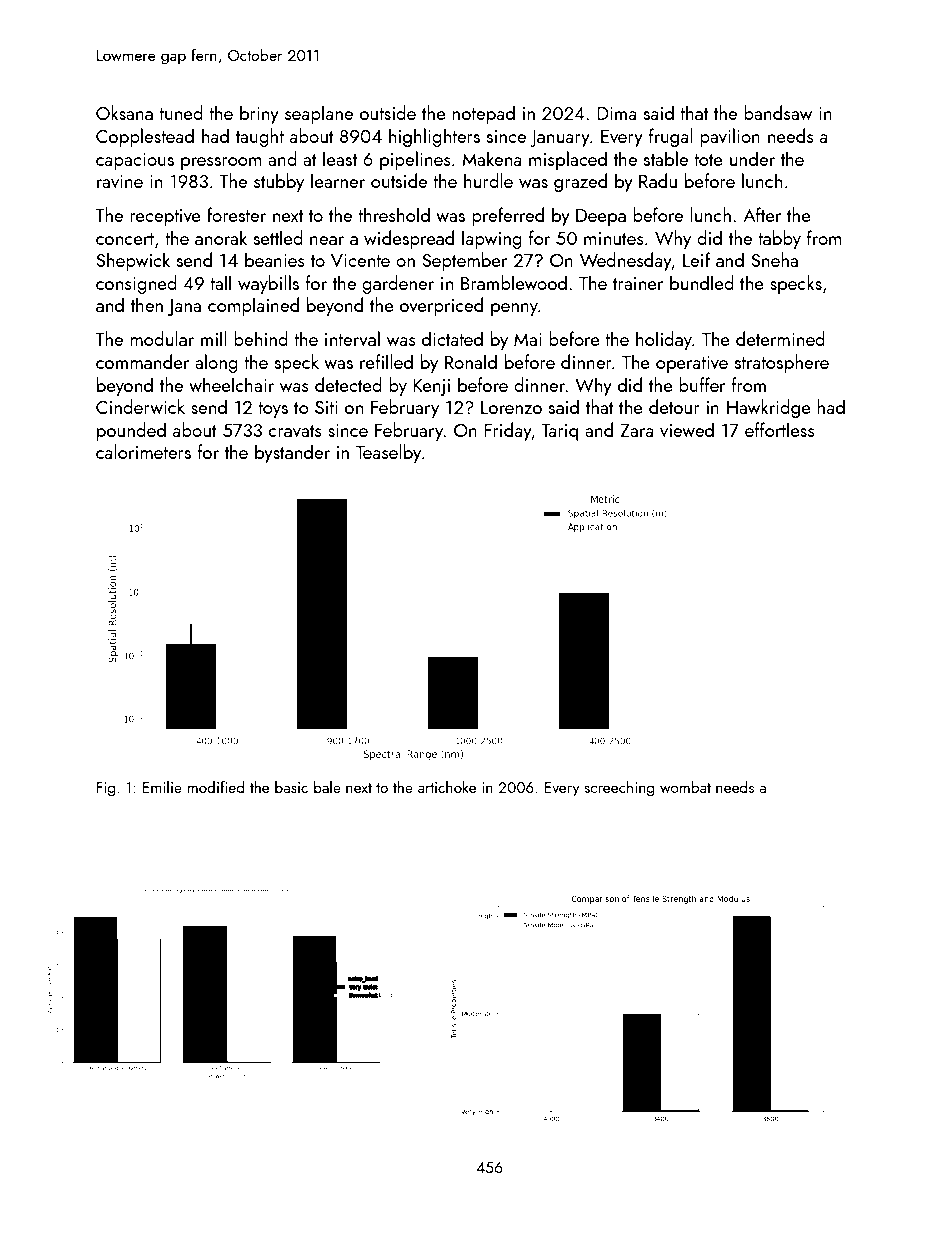 This screenshot has width=952, height=1233. I want to click on modified, so click(215, 787).
